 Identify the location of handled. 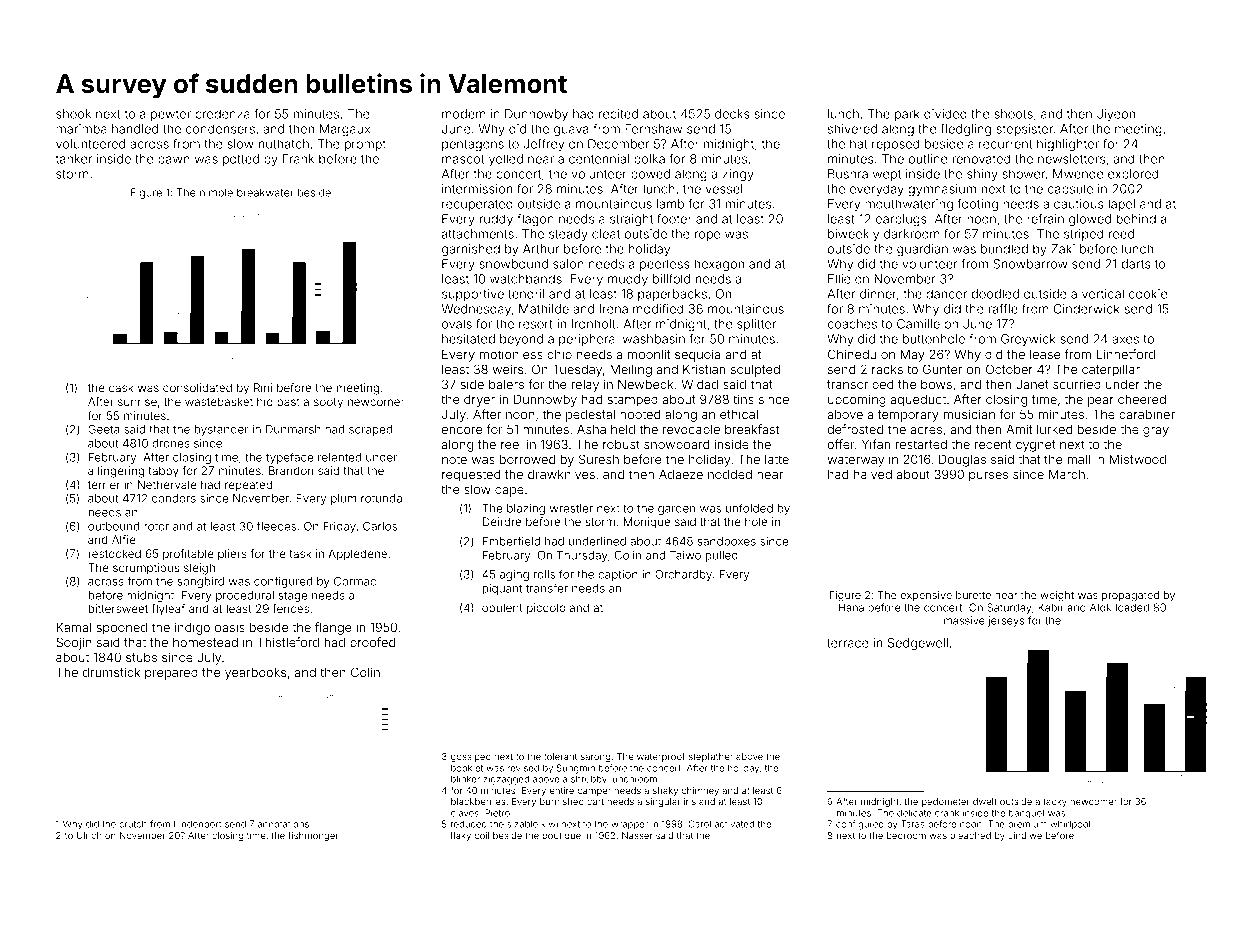
(135, 129).
